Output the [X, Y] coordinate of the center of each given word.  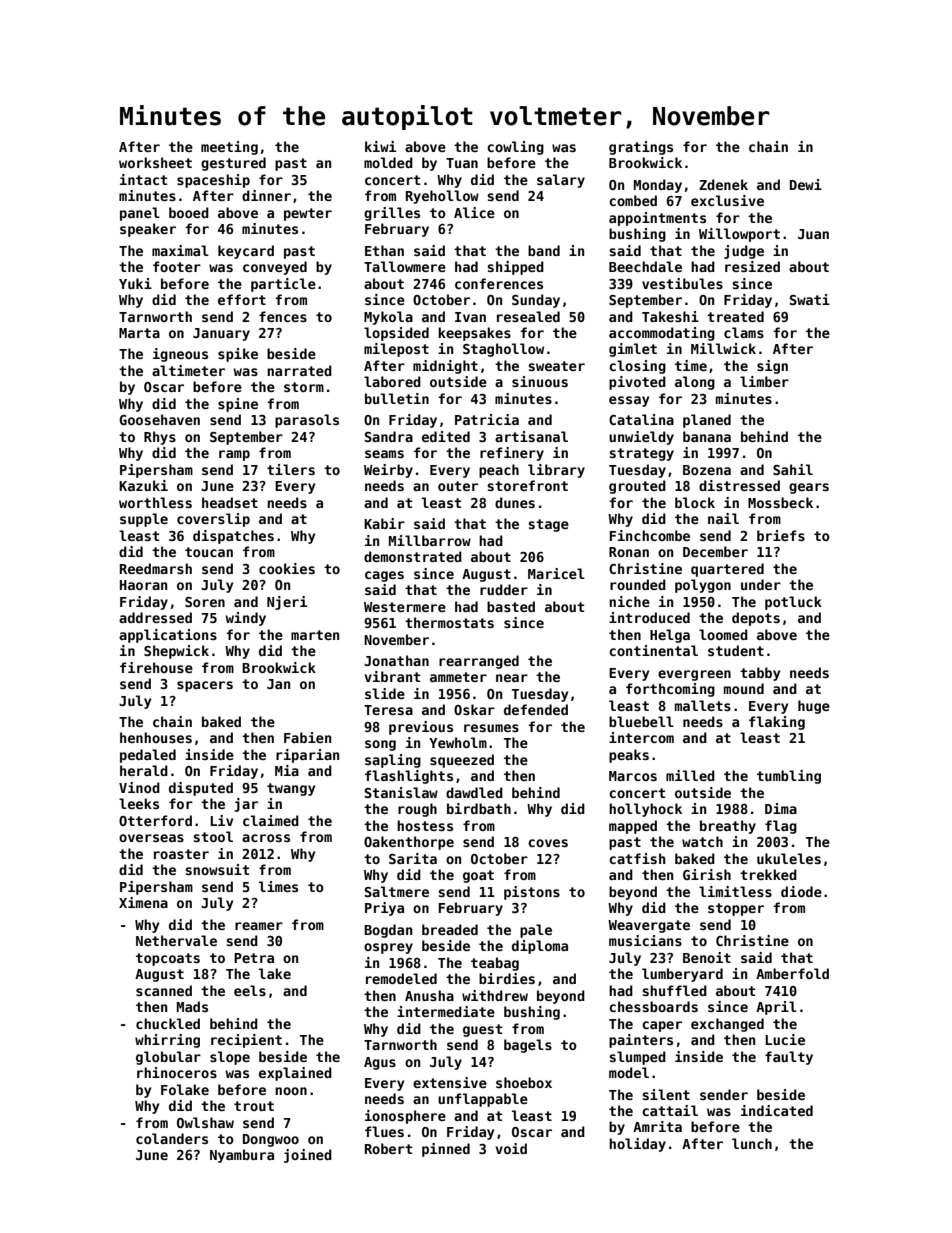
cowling [515, 148]
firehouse [156, 667]
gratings [641, 148]
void [511, 1148]
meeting [229, 148]
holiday [637, 1145]
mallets [703, 705]
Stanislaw [401, 792]
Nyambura [242, 1156]
